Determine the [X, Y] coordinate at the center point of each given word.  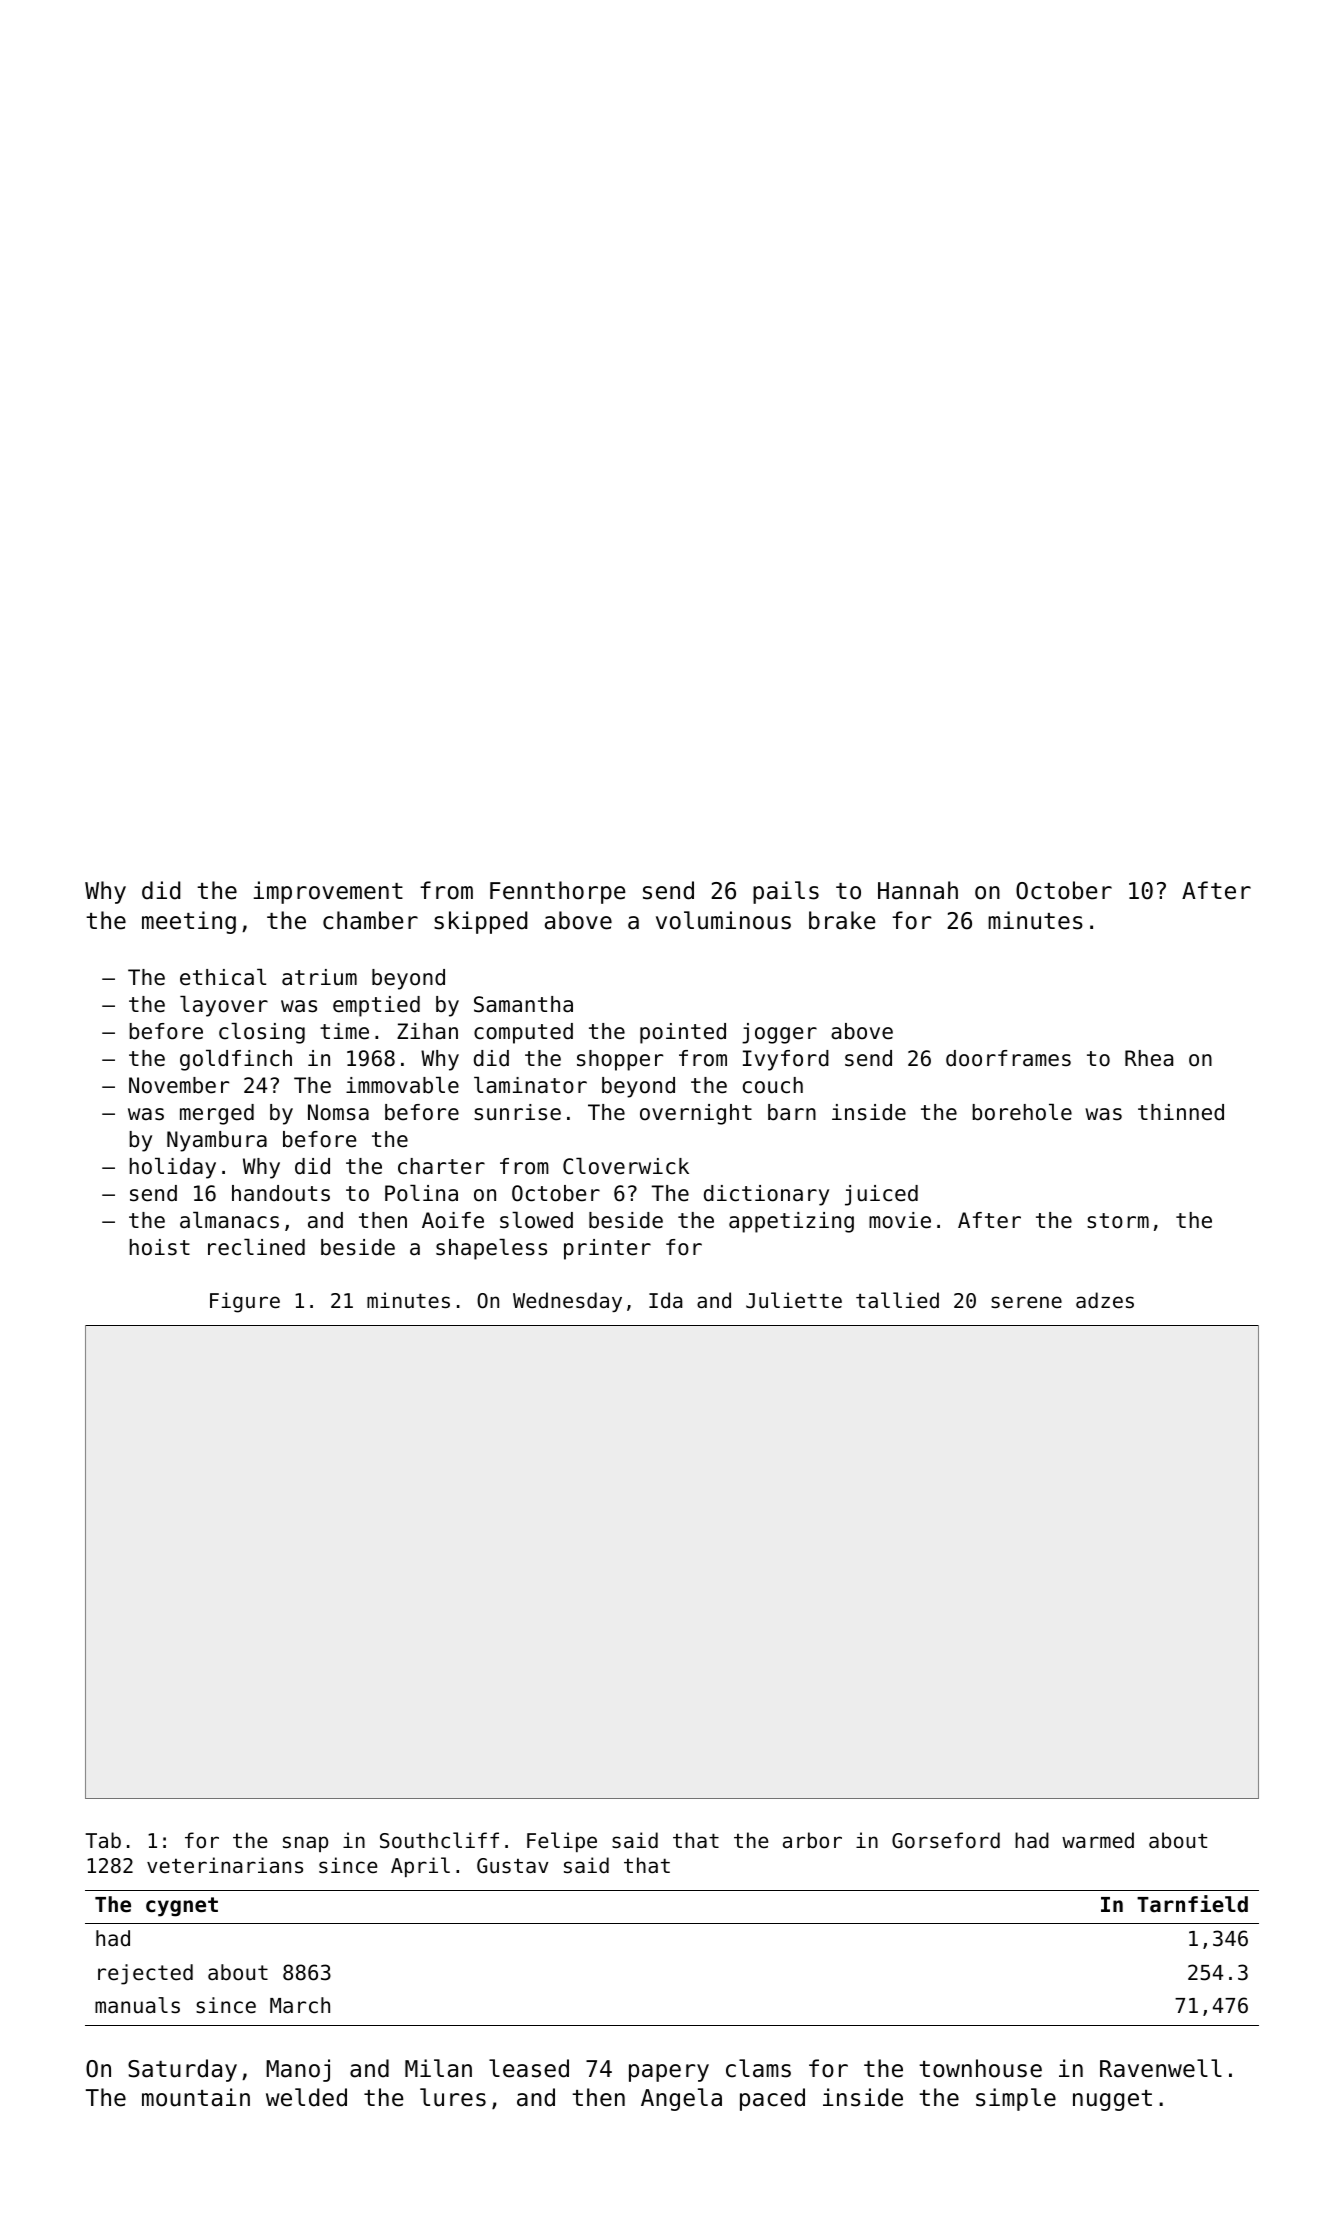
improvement [328, 892]
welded [306, 2097]
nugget [1112, 2100]
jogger [779, 1033]
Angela [681, 2099]
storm [1118, 1221]
